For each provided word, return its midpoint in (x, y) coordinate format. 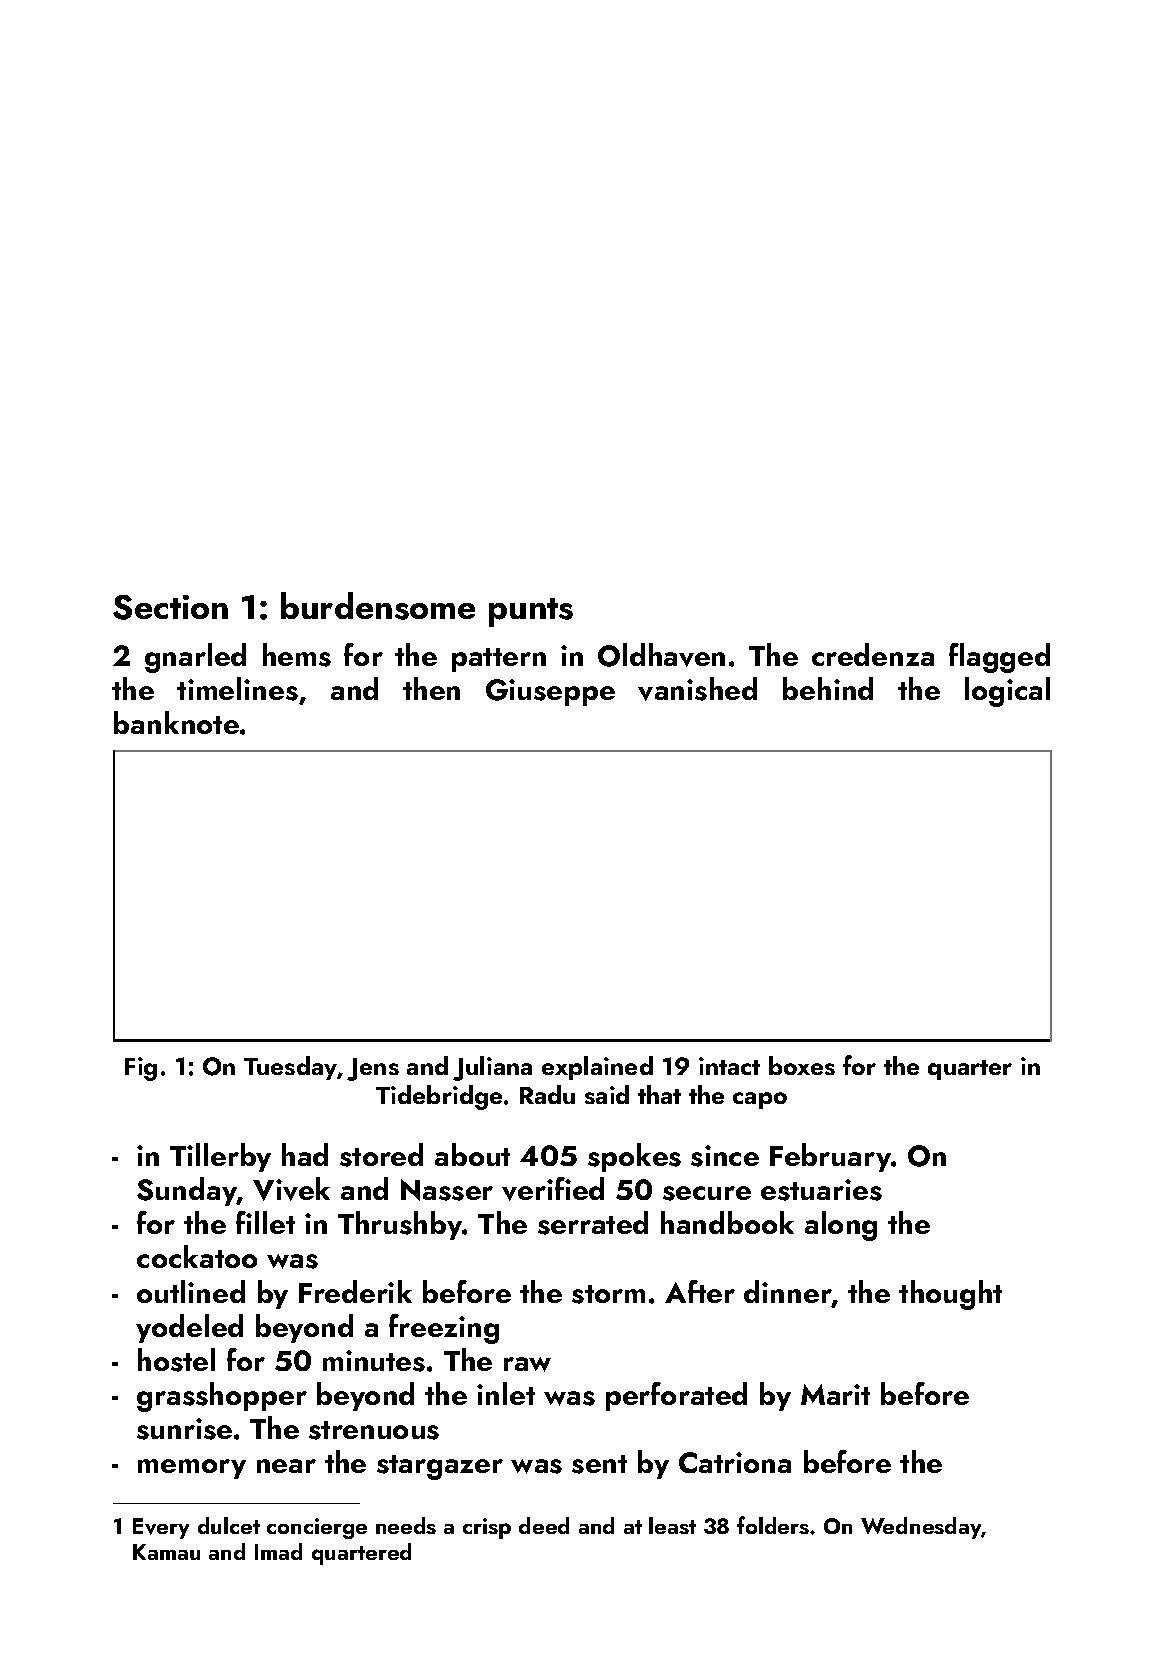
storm (608, 1294)
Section (170, 607)
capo (760, 1100)
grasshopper (222, 1397)
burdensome (378, 606)
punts (531, 612)
